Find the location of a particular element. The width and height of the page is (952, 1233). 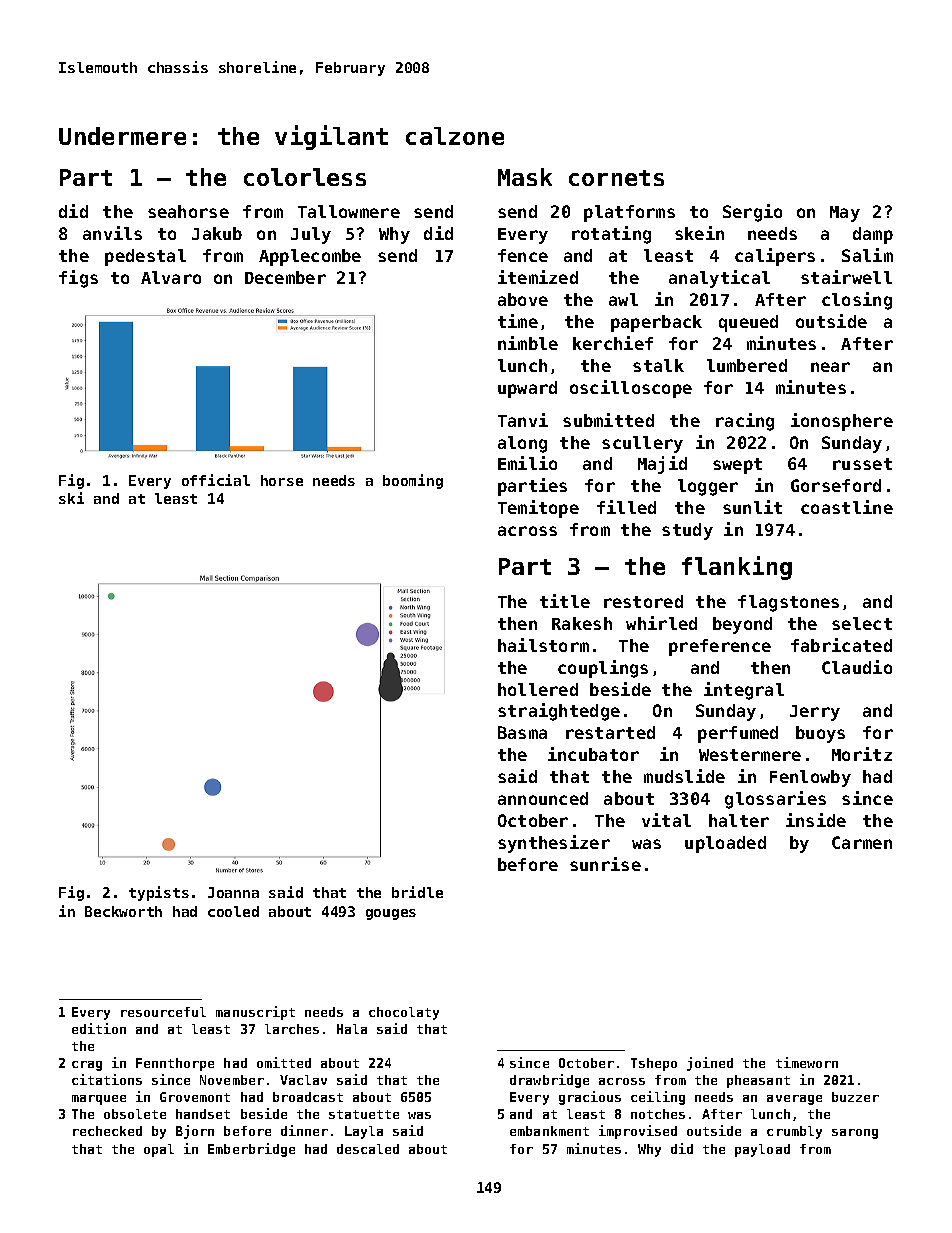

anvils is located at coordinates (112, 233).
